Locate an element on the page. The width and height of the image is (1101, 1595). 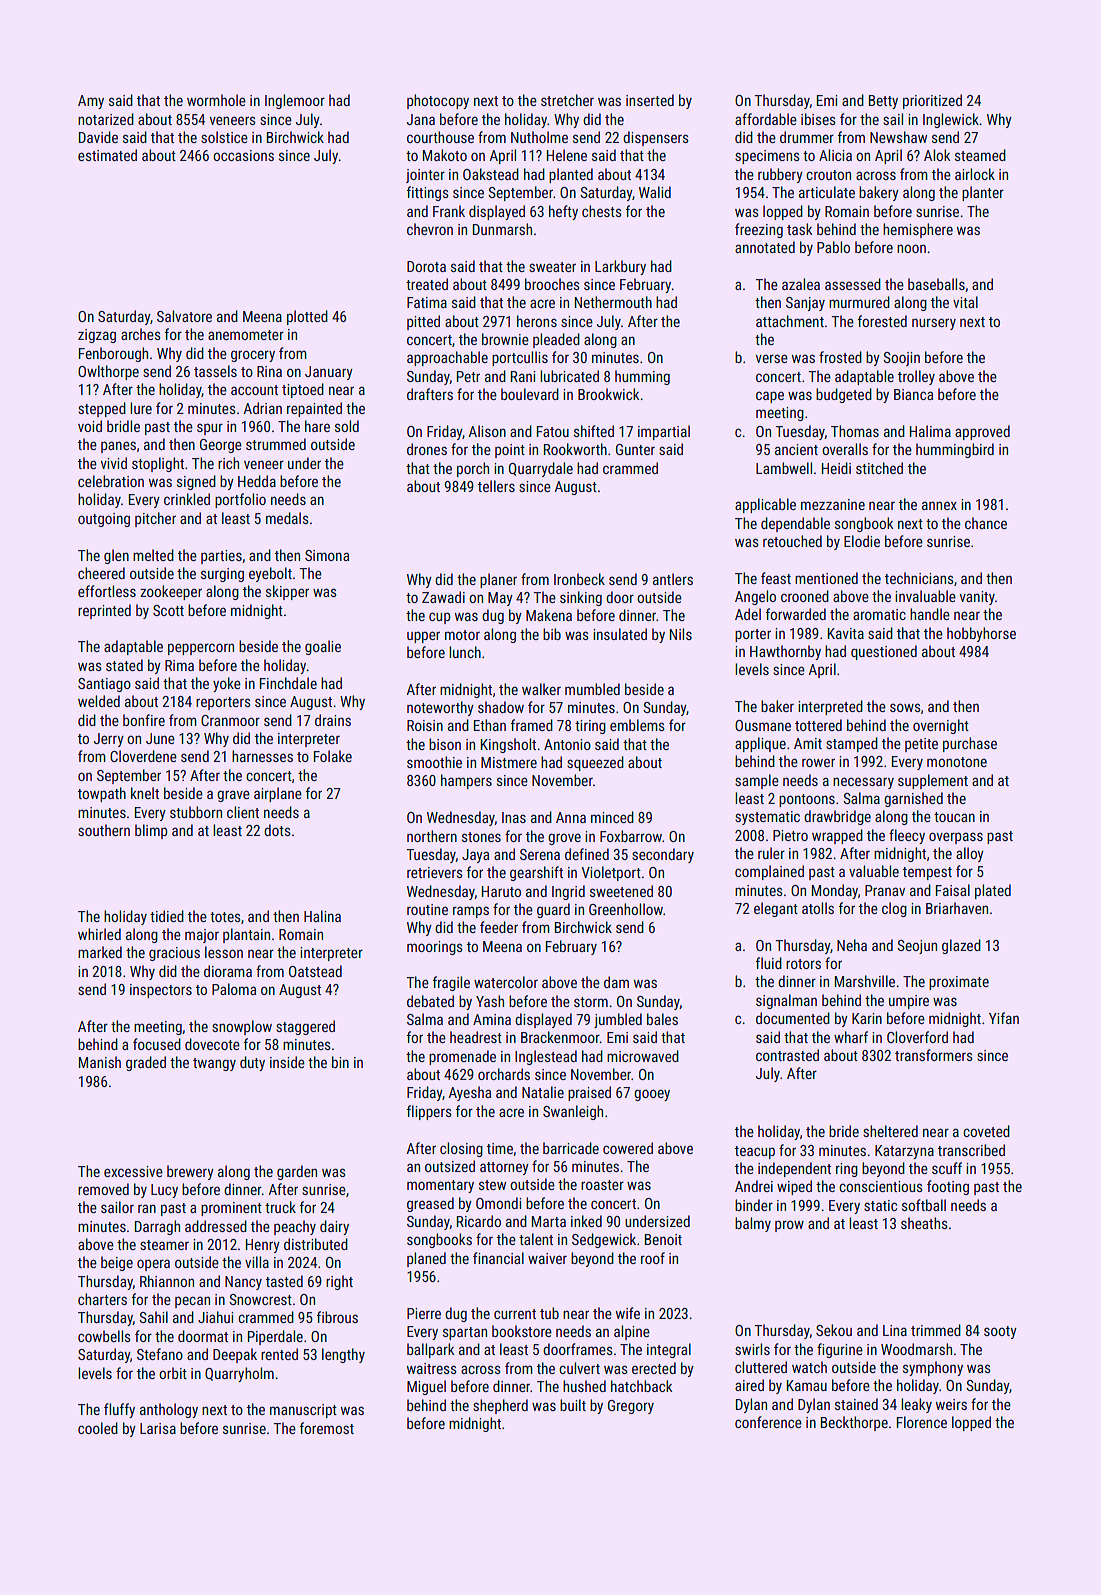
pecan is located at coordinates (192, 1302).
